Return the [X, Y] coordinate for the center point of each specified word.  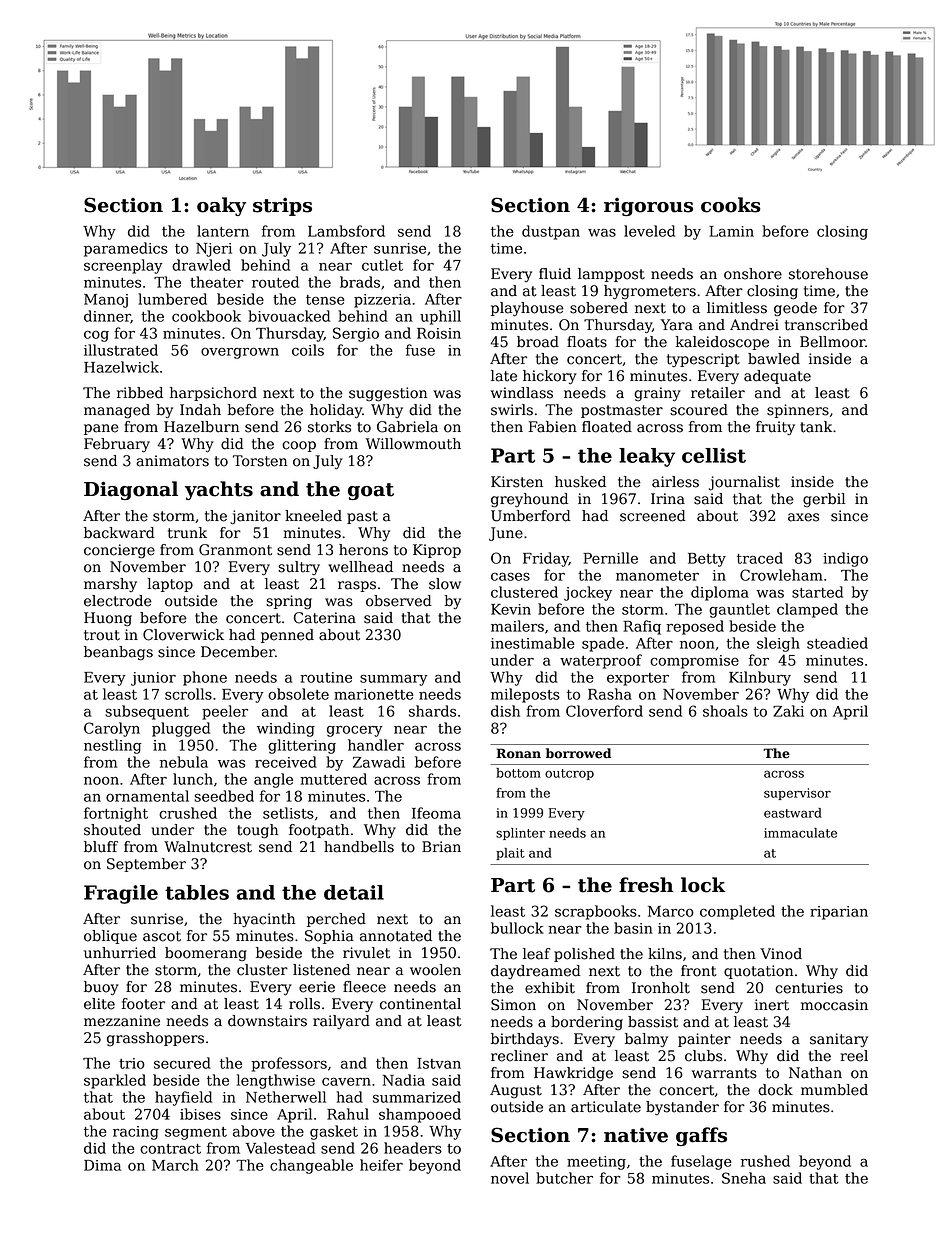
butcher [564, 1178]
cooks [731, 205]
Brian [441, 847]
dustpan [551, 232]
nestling [113, 746]
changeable [311, 1166]
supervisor [797, 794]
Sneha [744, 1178]
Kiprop [437, 551]
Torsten [260, 461]
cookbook [206, 316]
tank [816, 427]
